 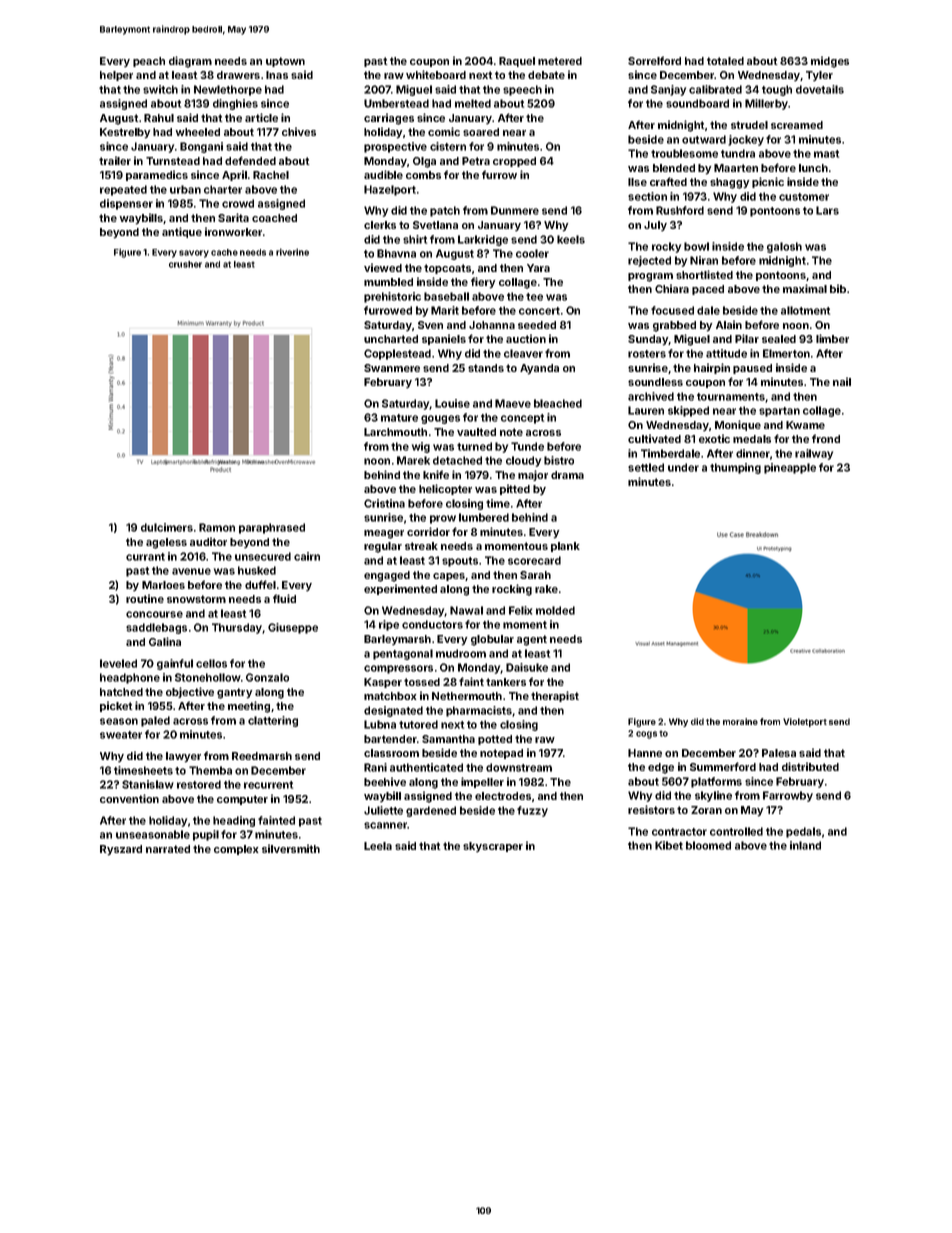 What do you see at coordinates (291, 848) in the document?
I see `silversmith` at bounding box center [291, 848].
